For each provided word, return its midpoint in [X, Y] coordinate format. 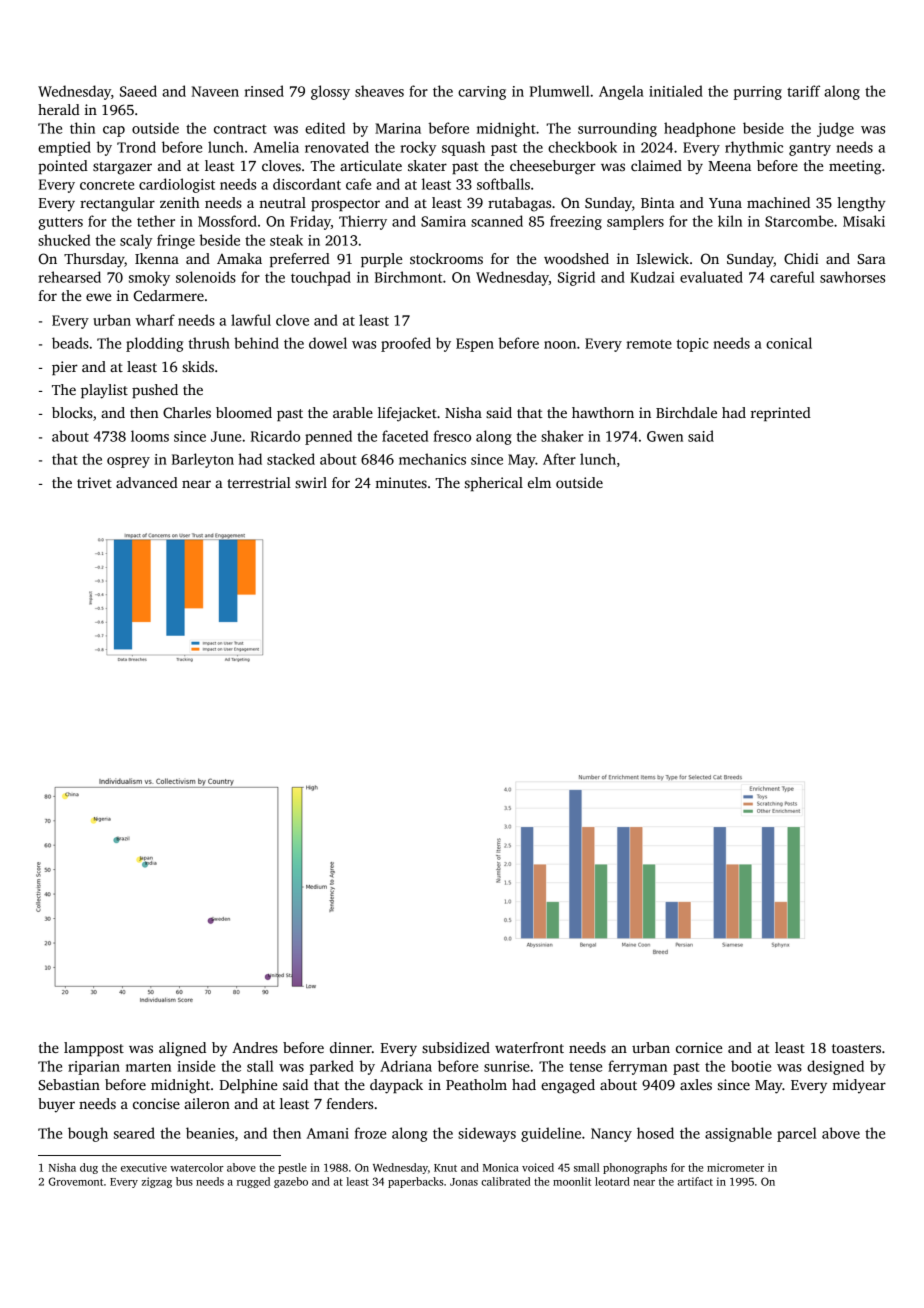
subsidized [456, 1047]
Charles [187, 412]
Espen [475, 345]
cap [114, 131]
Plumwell [560, 91]
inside [196, 1066]
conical [789, 343]
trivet [94, 482]
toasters [856, 1048]
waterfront [529, 1047]
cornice [699, 1047]
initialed [676, 91]
